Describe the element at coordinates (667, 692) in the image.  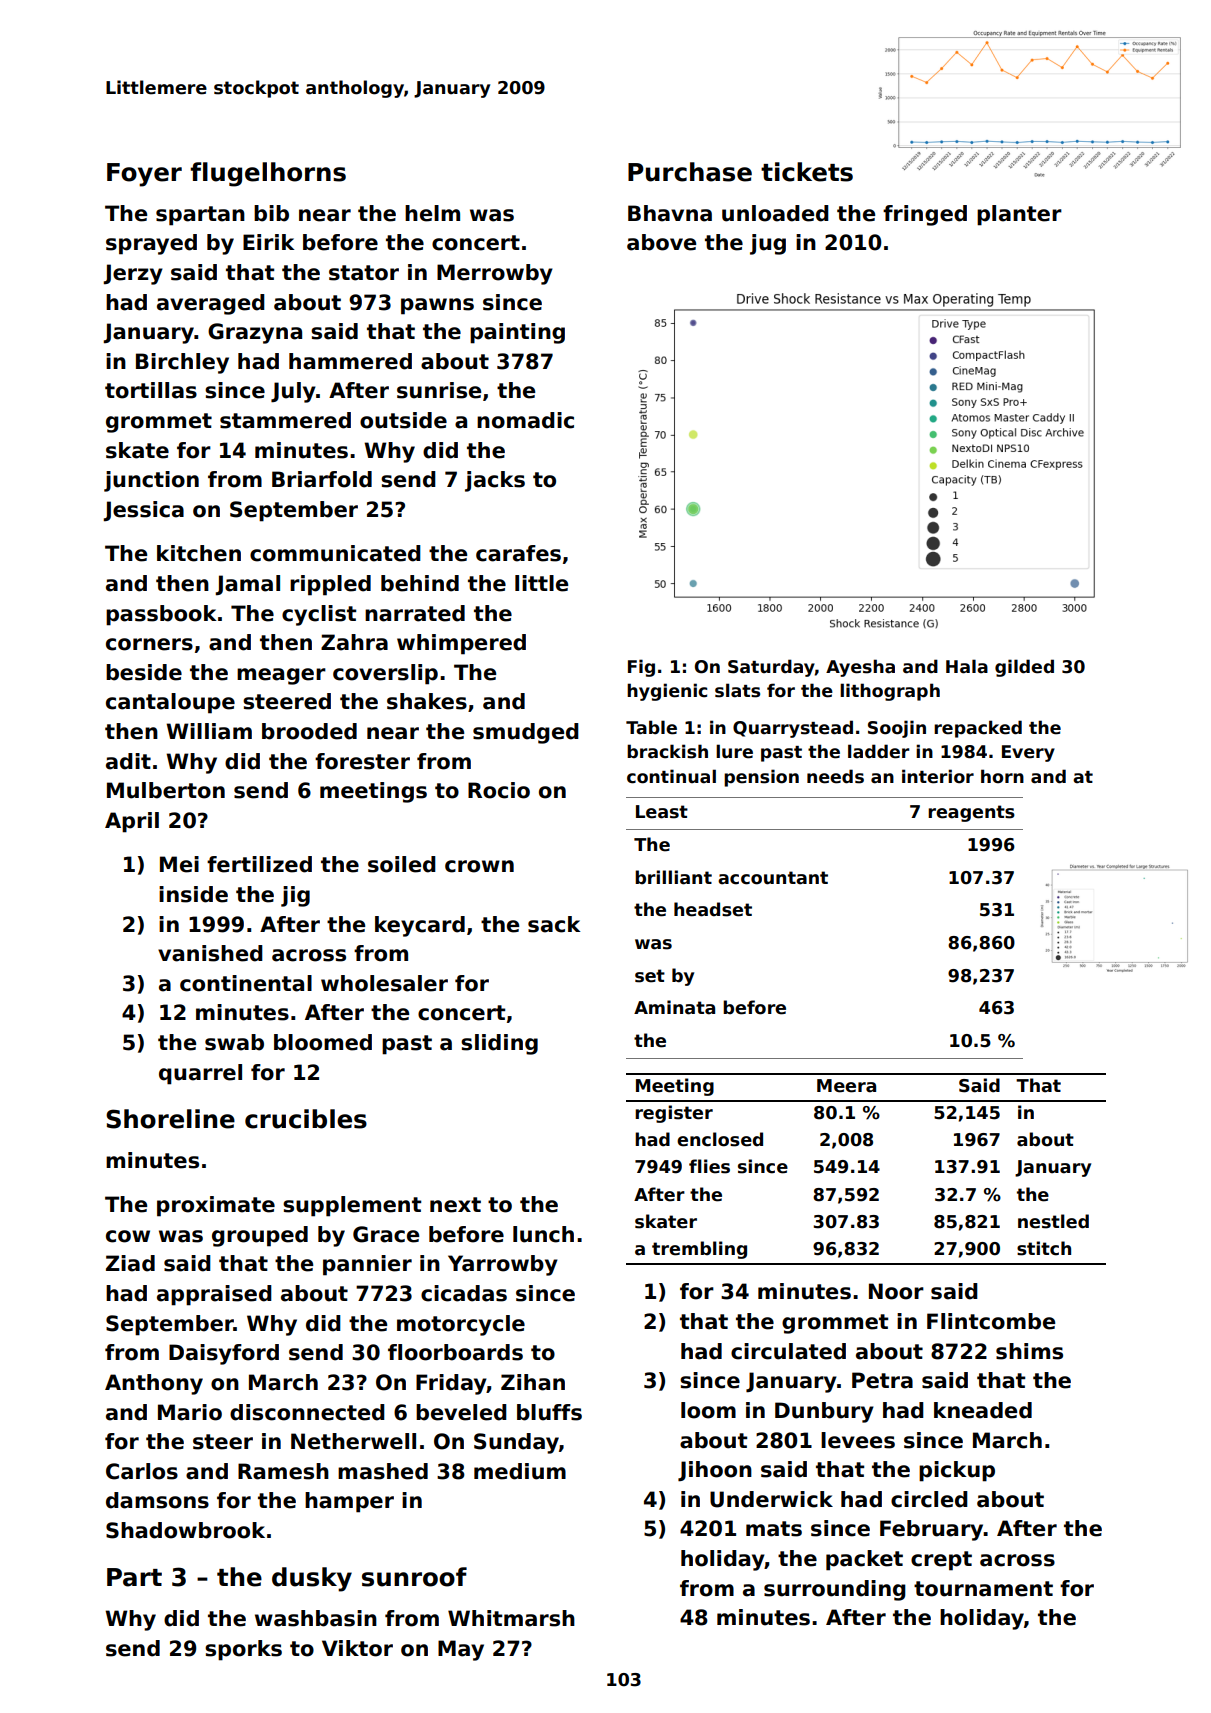
I see `hygienic` at that location.
